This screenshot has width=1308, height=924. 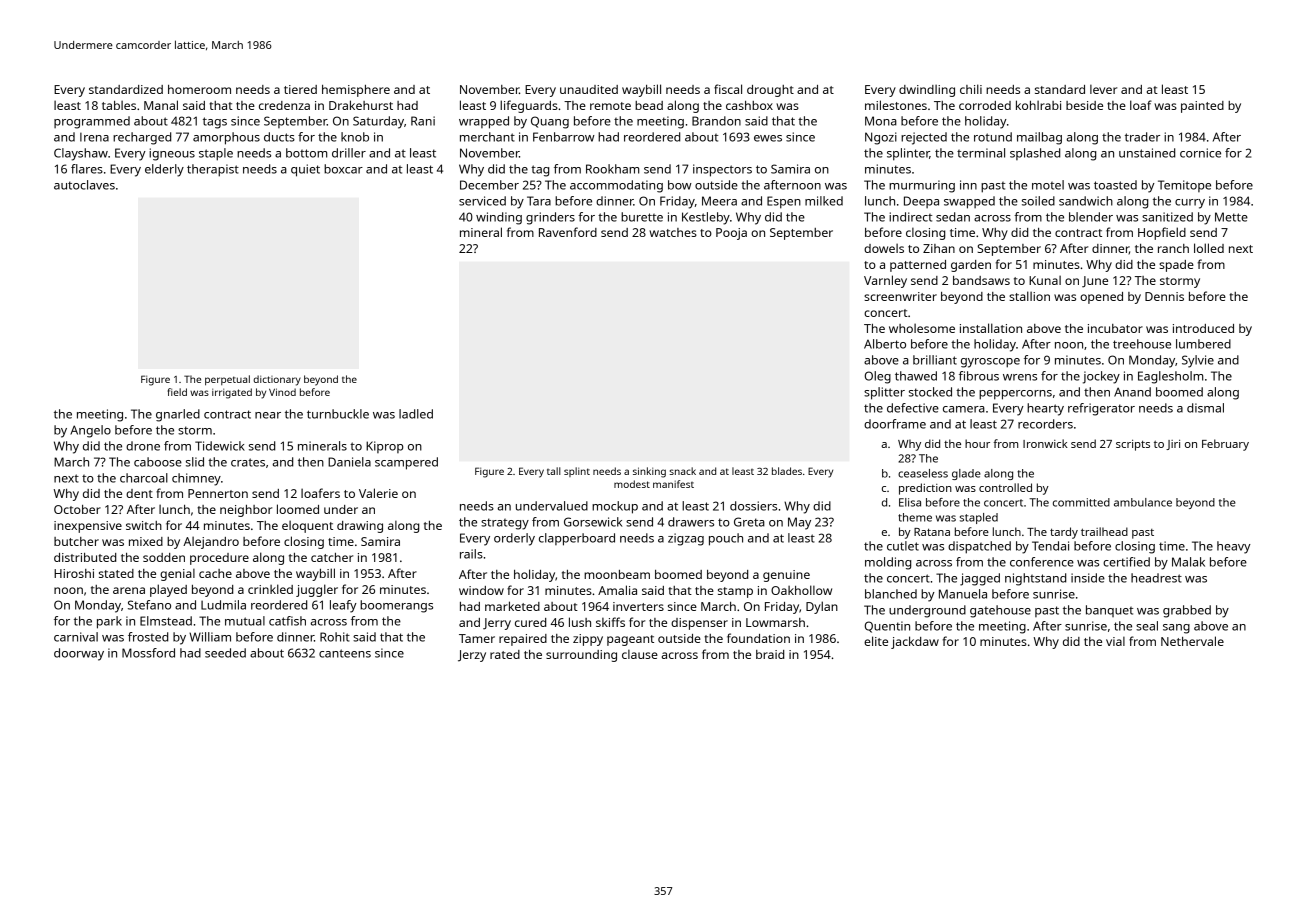 What do you see at coordinates (232, 393) in the screenshot?
I see `irrigated` at bounding box center [232, 393].
